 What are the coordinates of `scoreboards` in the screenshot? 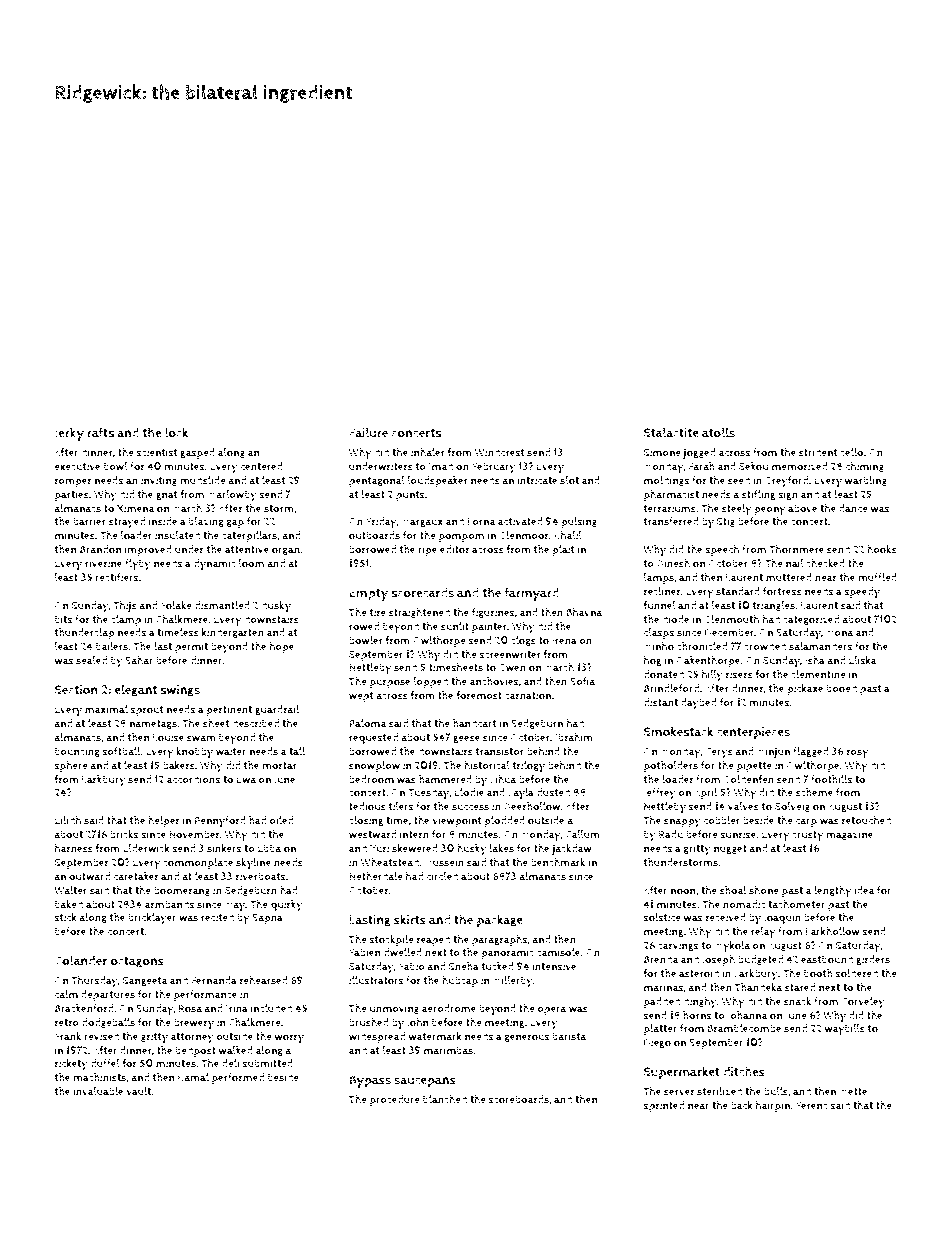 It's located at (518, 1099).
